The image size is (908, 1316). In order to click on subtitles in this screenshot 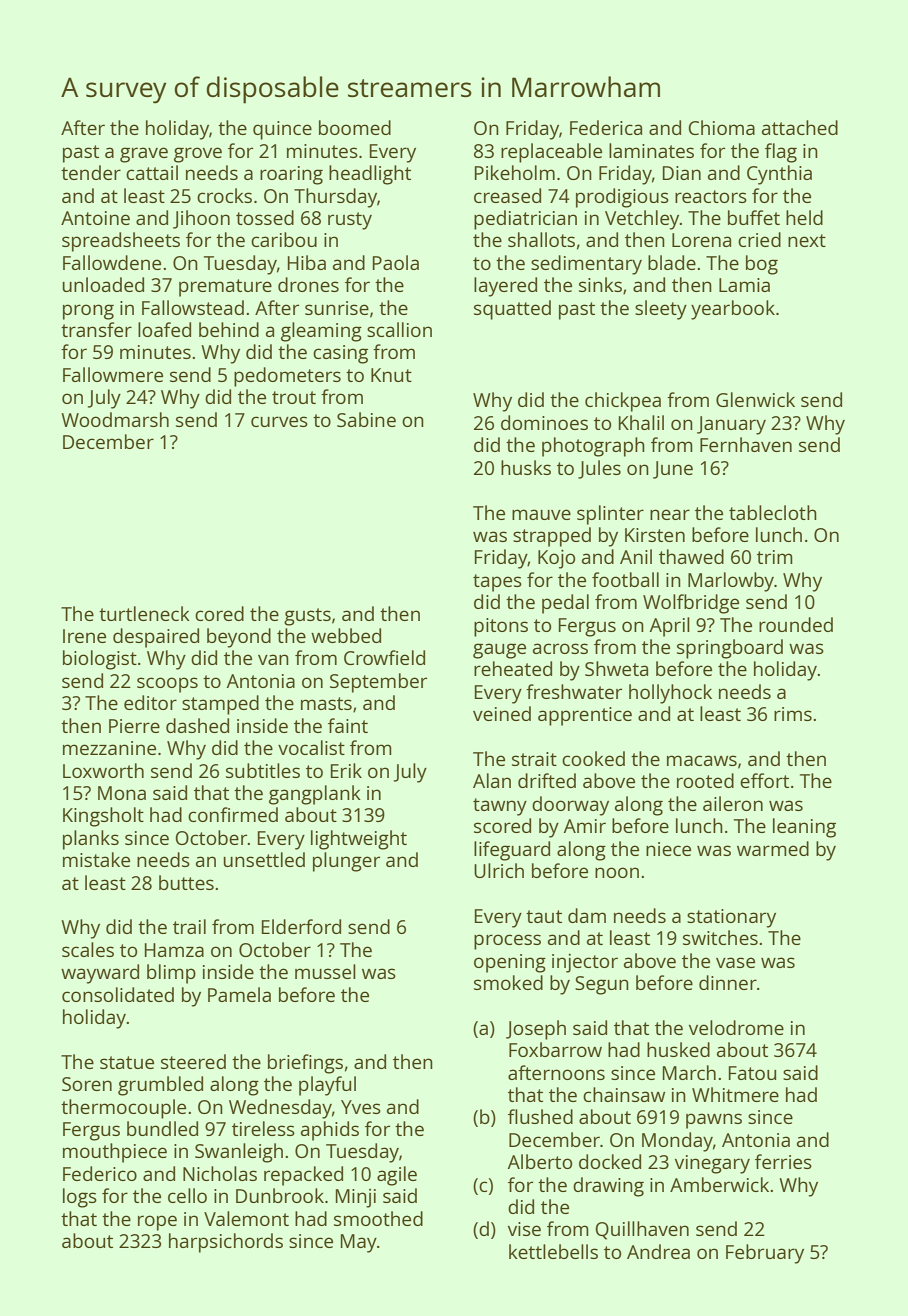, I will do `click(263, 770)`.
